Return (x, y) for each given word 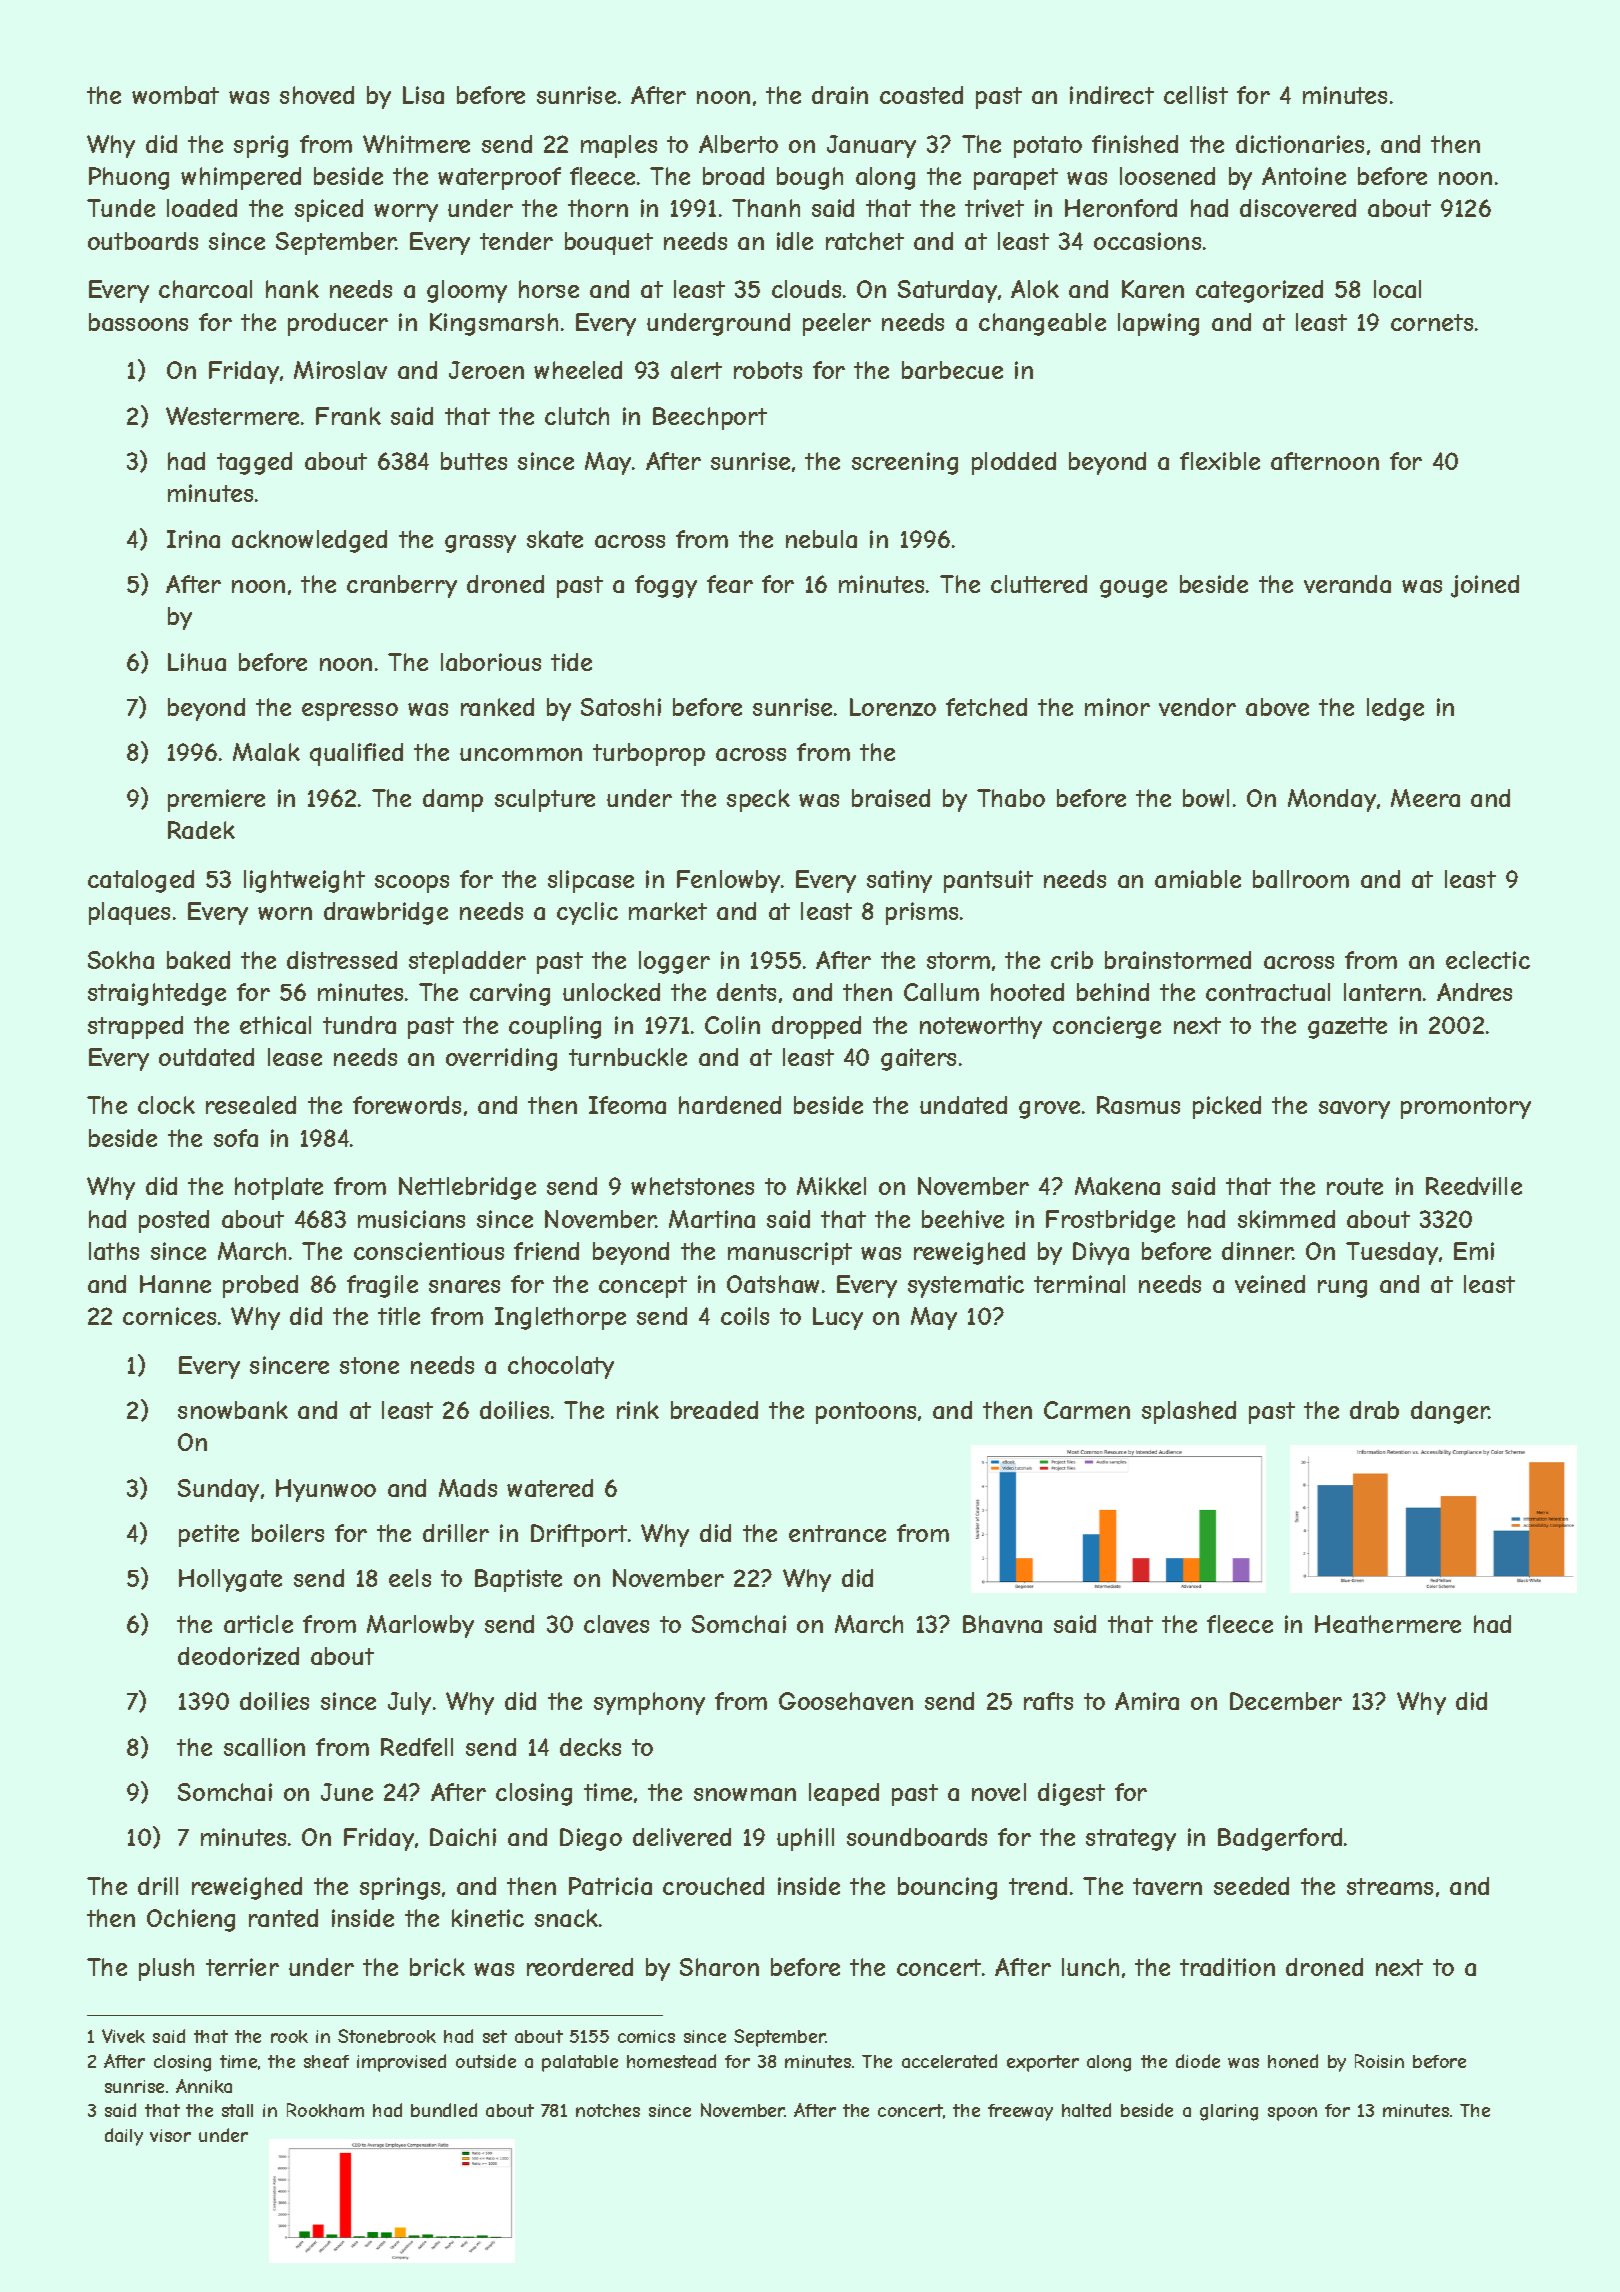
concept (643, 1287)
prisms (922, 913)
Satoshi (621, 707)
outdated (206, 1057)
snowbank (233, 1410)
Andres (1474, 992)
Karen (1153, 289)
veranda (1347, 584)
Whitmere (416, 144)
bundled (444, 2110)
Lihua (197, 662)
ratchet (865, 241)
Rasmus (1138, 1105)
